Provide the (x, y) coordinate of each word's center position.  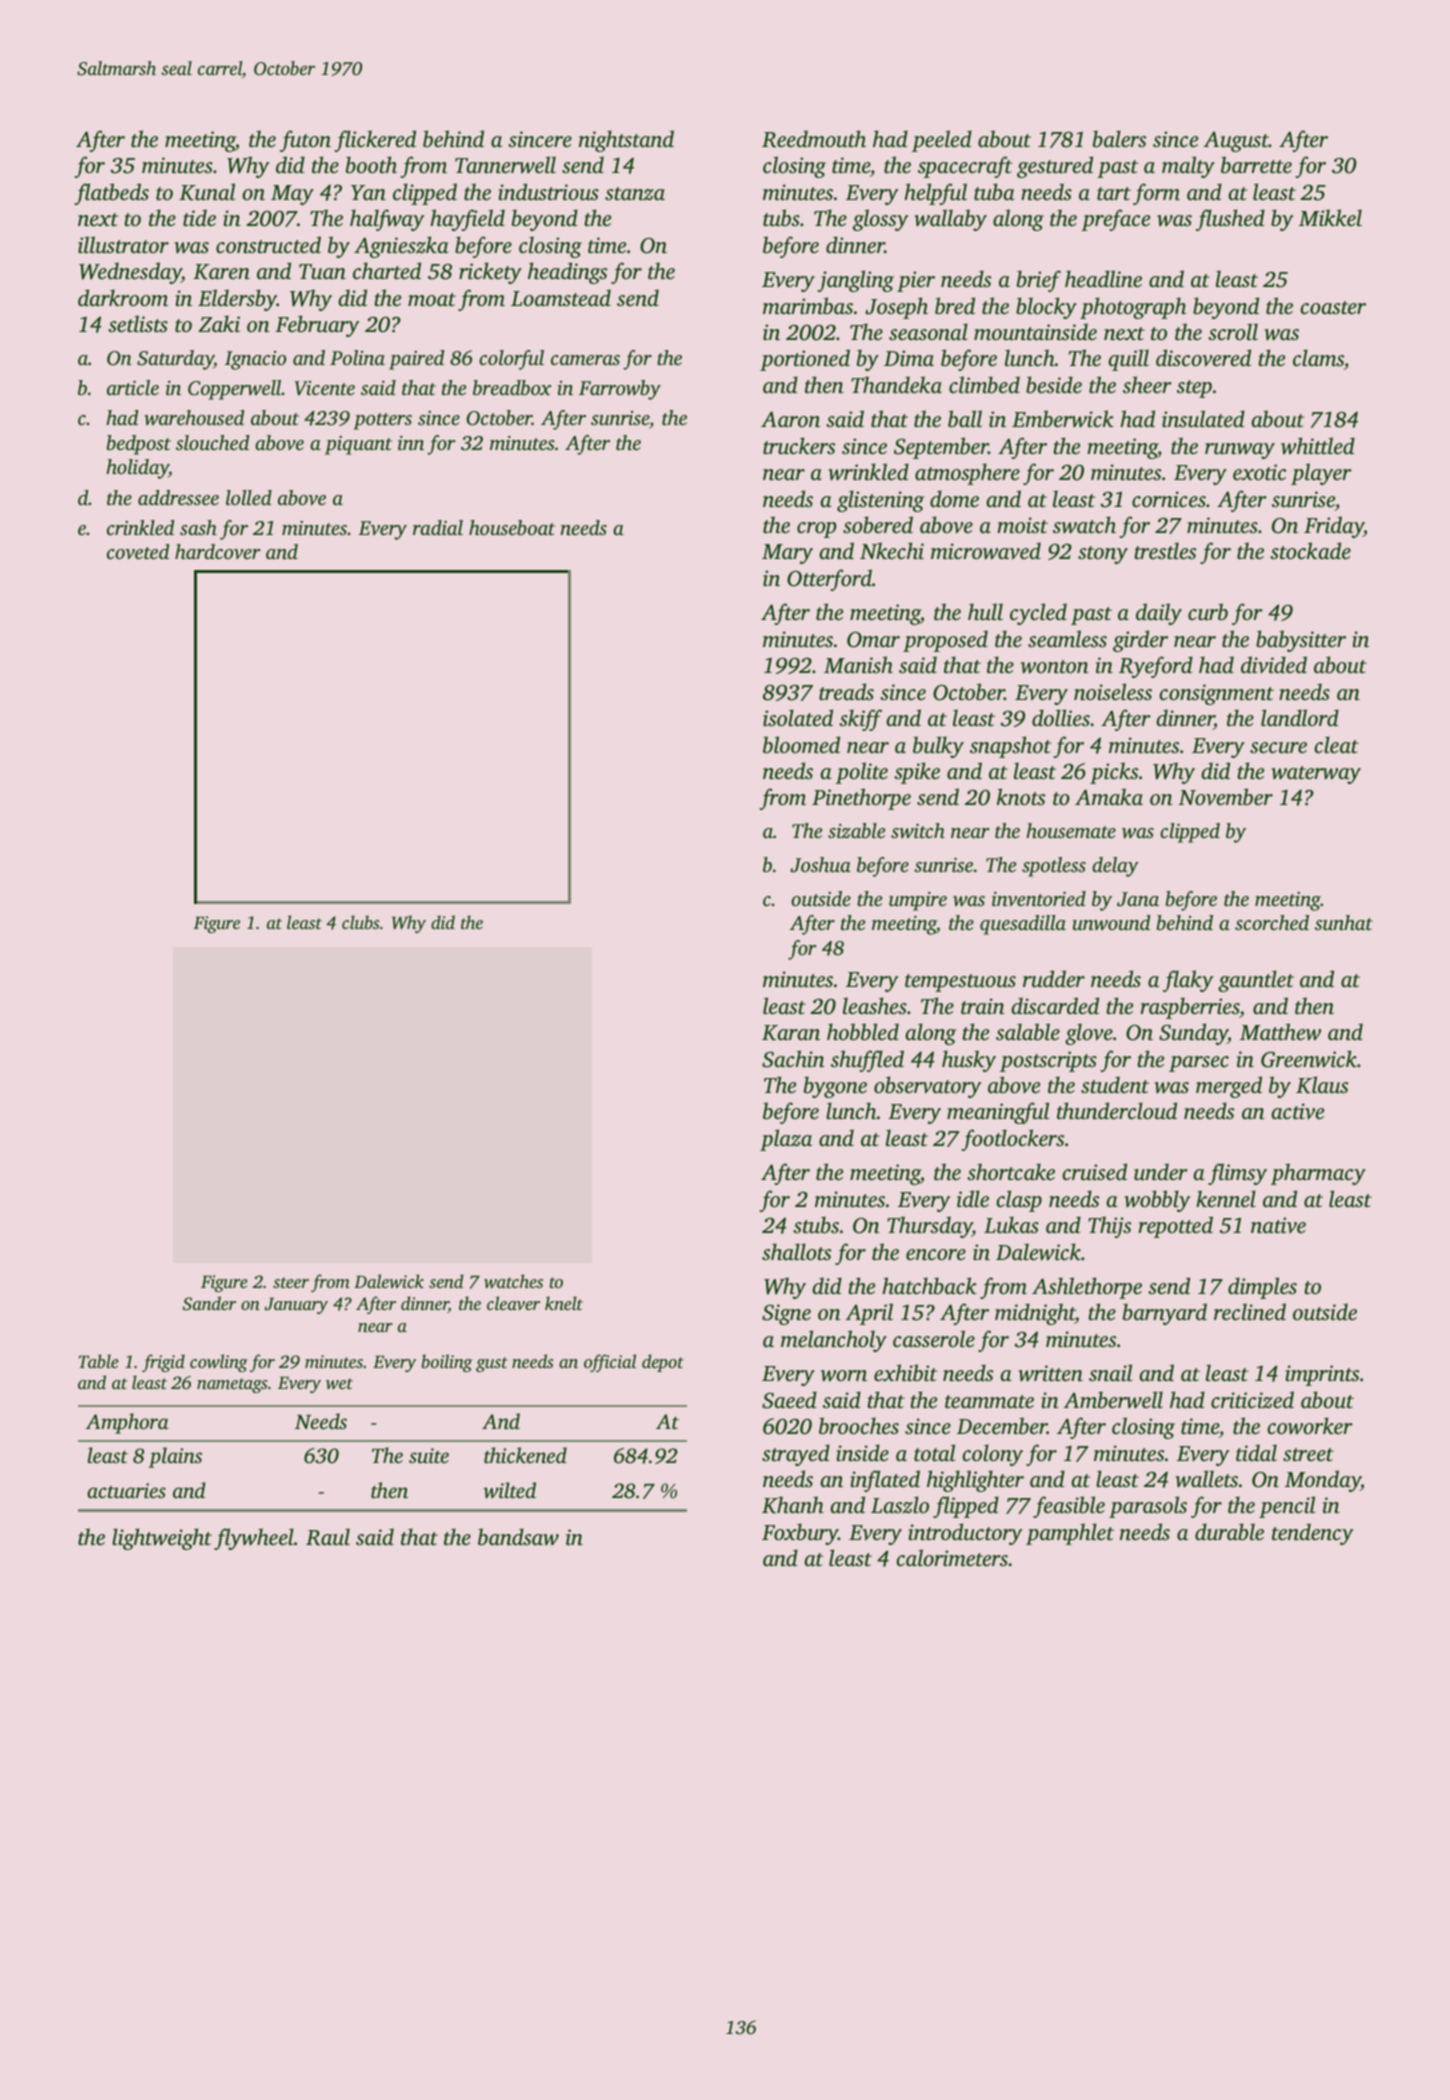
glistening (880, 501)
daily (1159, 614)
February (317, 326)
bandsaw (518, 1536)
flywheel (254, 1539)
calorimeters (952, 1557)
